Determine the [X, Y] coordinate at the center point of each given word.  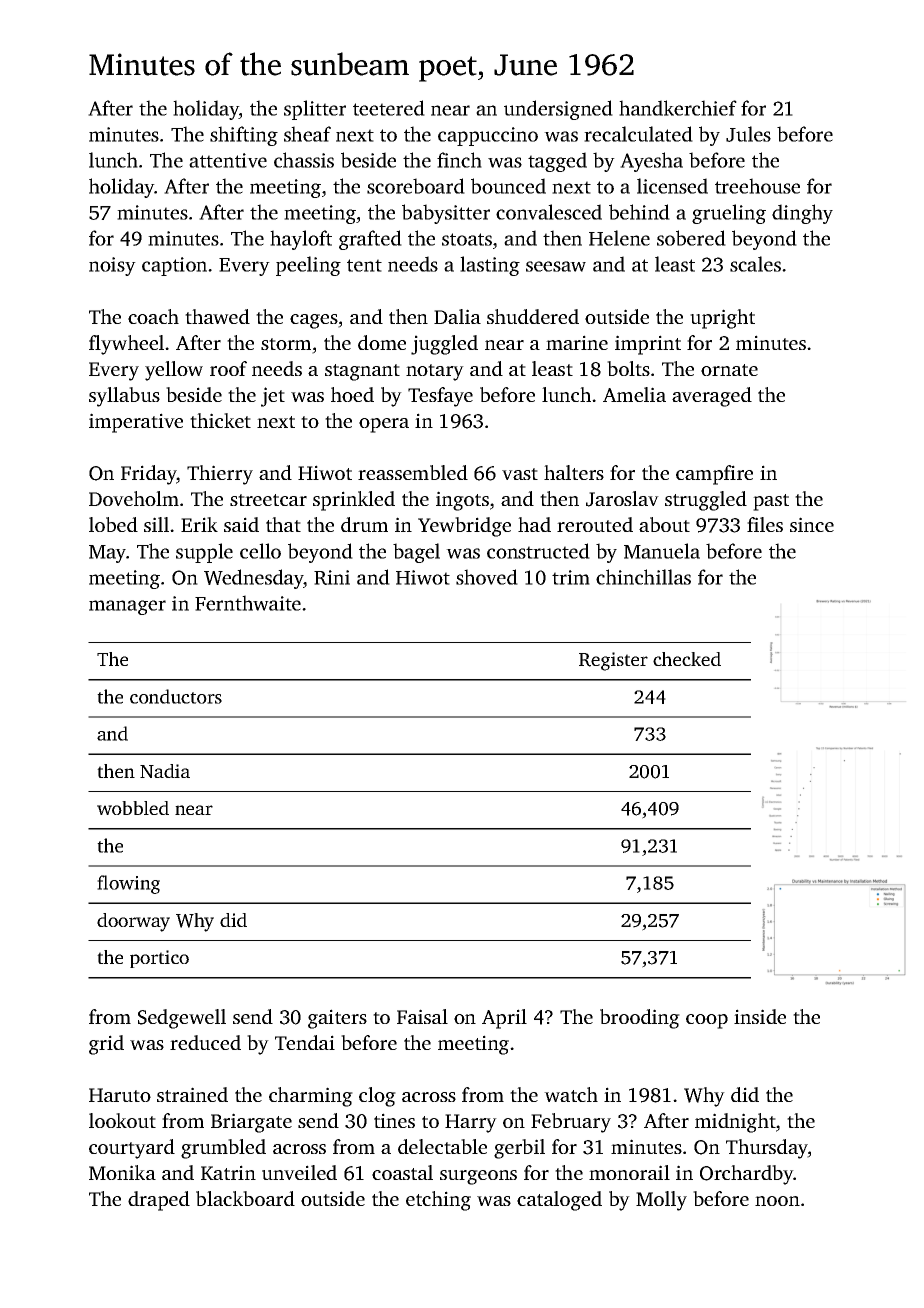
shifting [244, 136]
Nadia [165, 771]
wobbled [133, 808]
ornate [729, 370]
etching [438, 1201]
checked [687, 659]
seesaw [556, 266]
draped [159, 1201]
